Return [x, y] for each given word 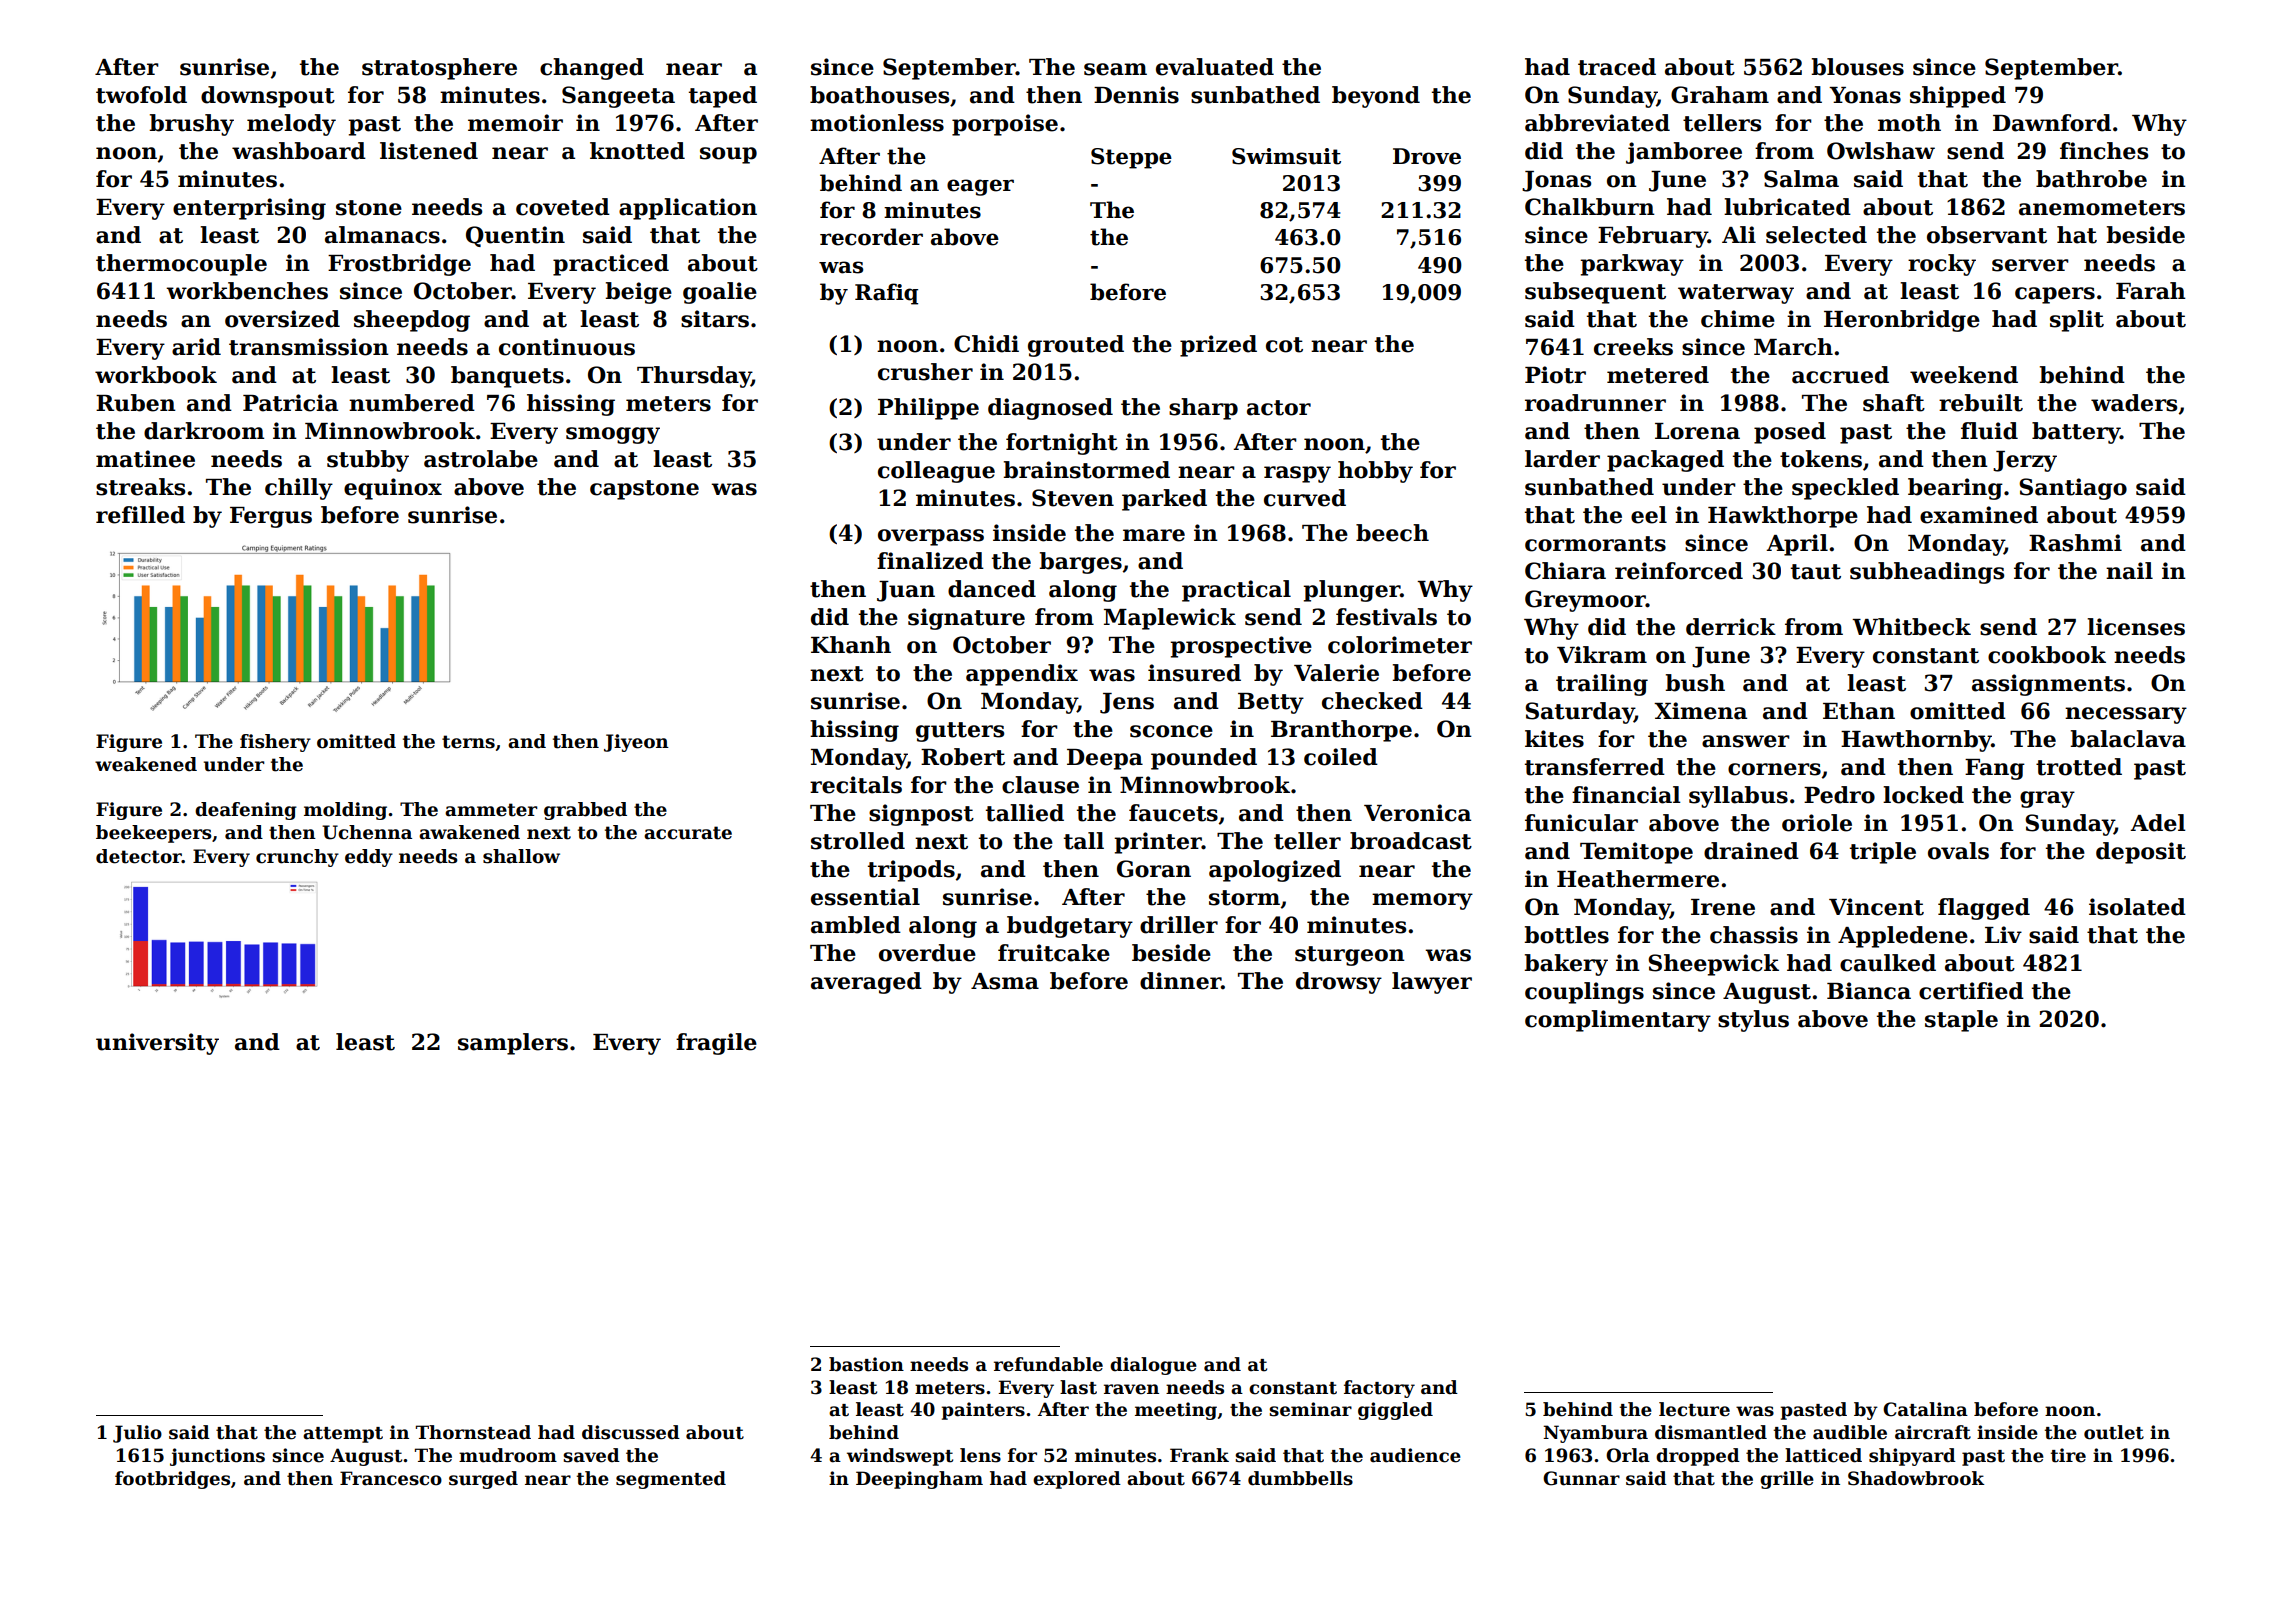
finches [2104, 151]
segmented [671, 1480]
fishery [275, 743]
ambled [856, 925]
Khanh [851, 645]
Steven [1073, 498]
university [157, 1044]
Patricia [290, 403]
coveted [563, 207]
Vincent [1876, 907]
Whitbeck [1911, 627]
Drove [1427, 156]
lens [980, 1455]
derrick [1731, 627]
